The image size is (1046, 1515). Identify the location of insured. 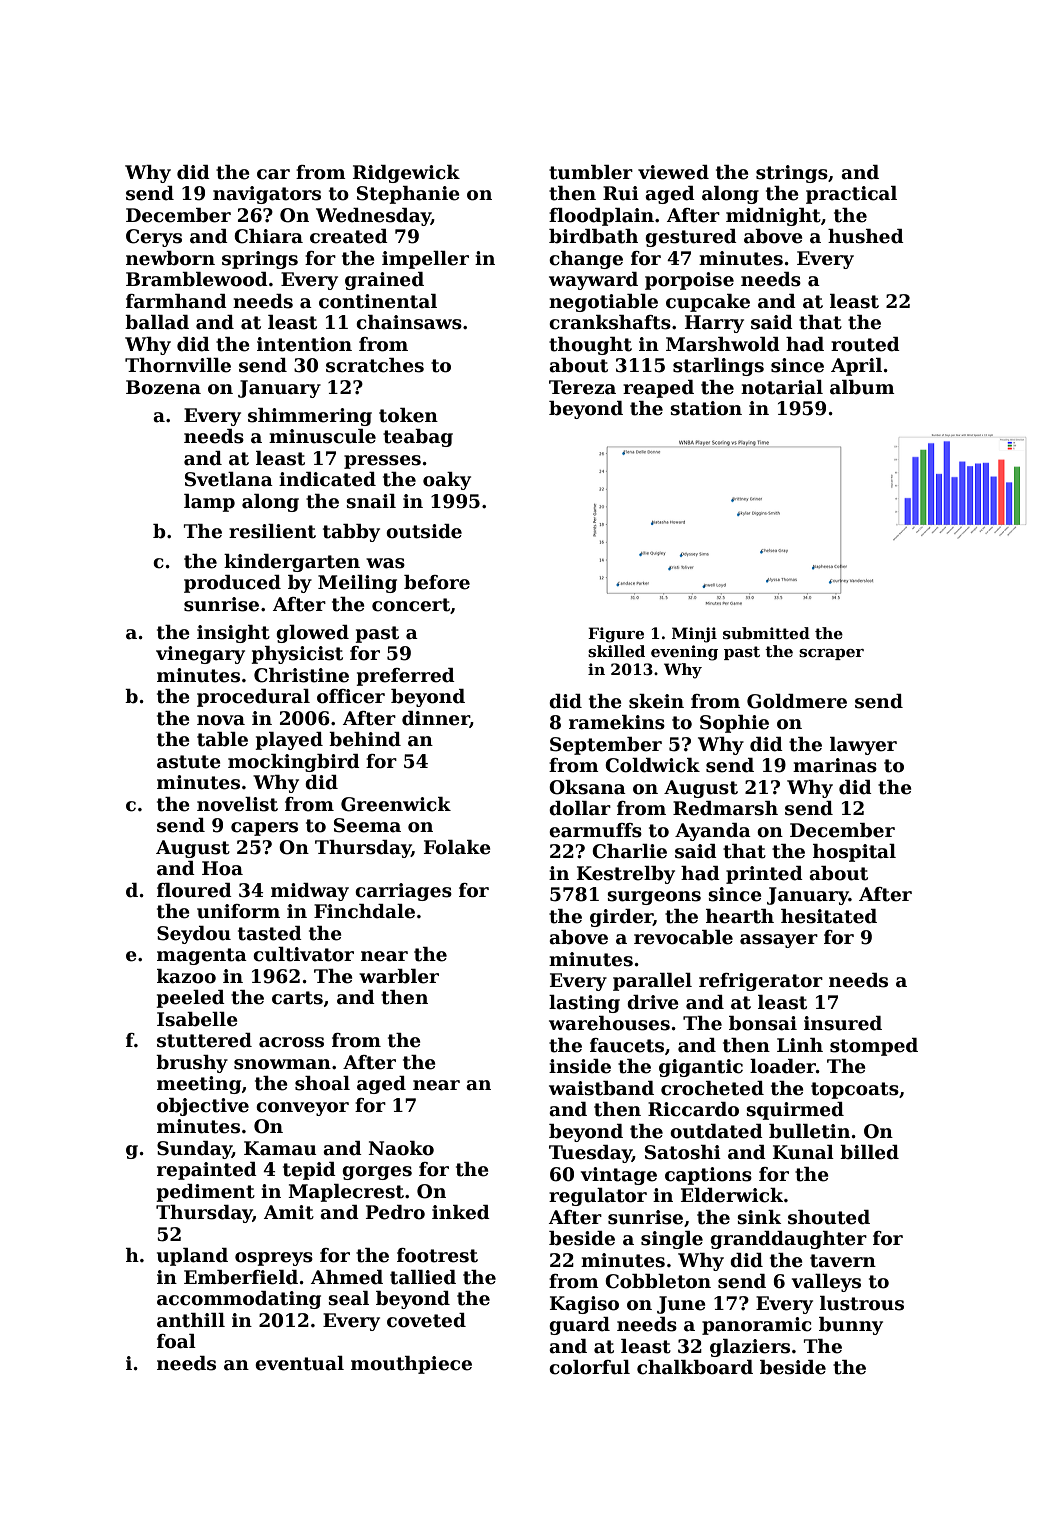
(843, 1023).
